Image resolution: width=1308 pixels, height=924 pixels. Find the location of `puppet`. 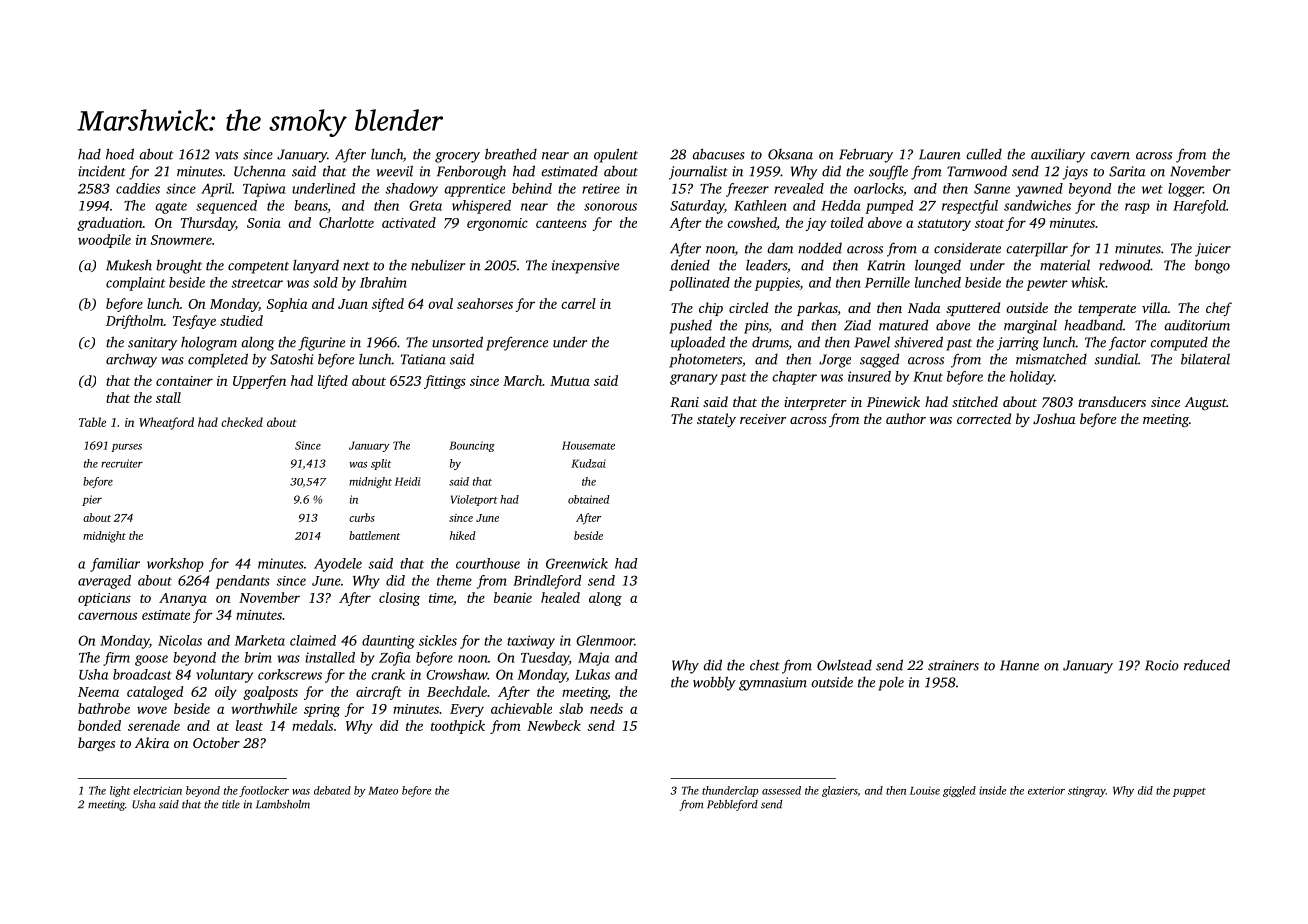

puppet is located at coordinates (1189, 792).
